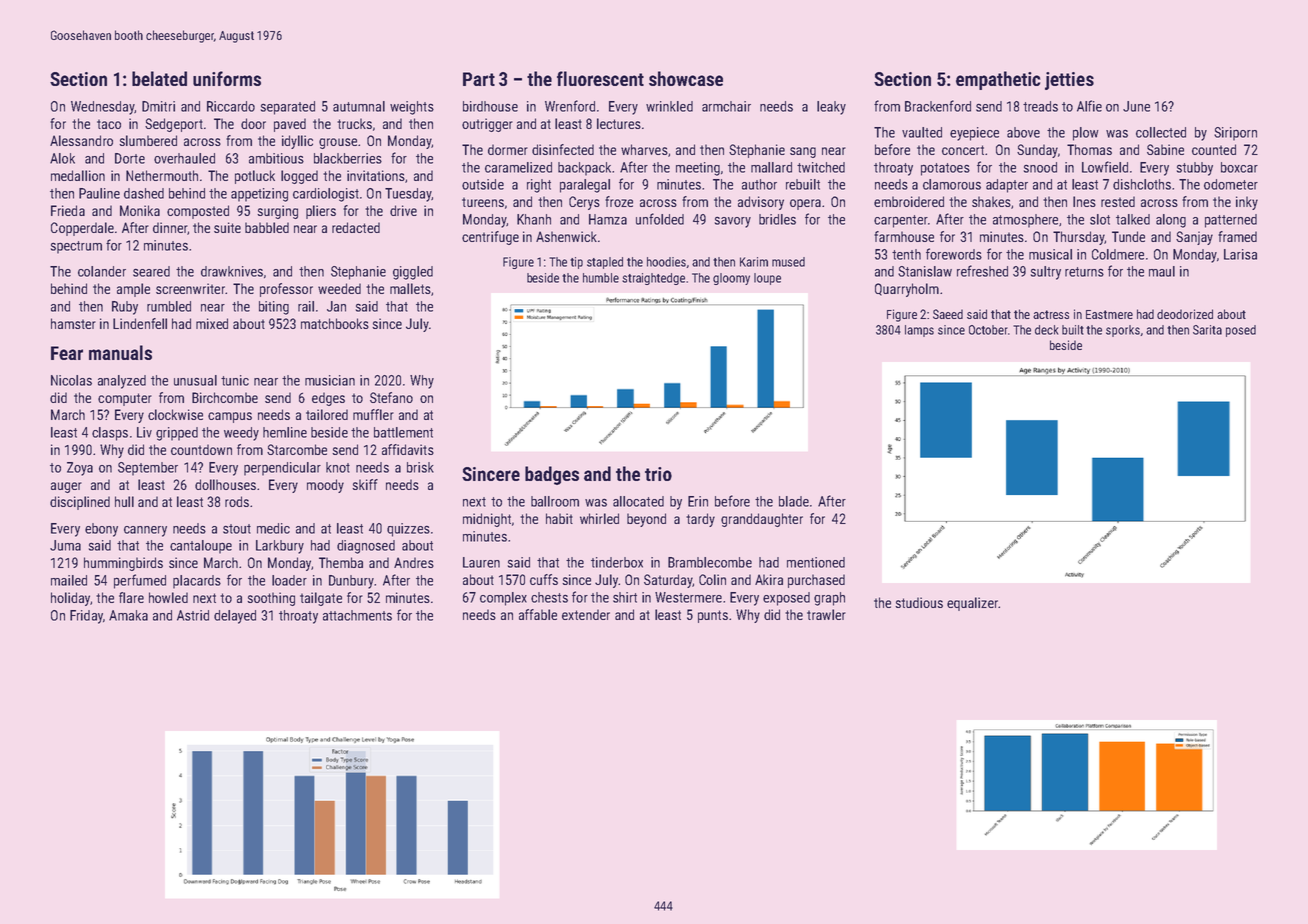 Image resolution: width=1308 pixels, height=924 pixels. Describe the element at coordinates (1069, 81) in the page. I see `jetties` at that location.
